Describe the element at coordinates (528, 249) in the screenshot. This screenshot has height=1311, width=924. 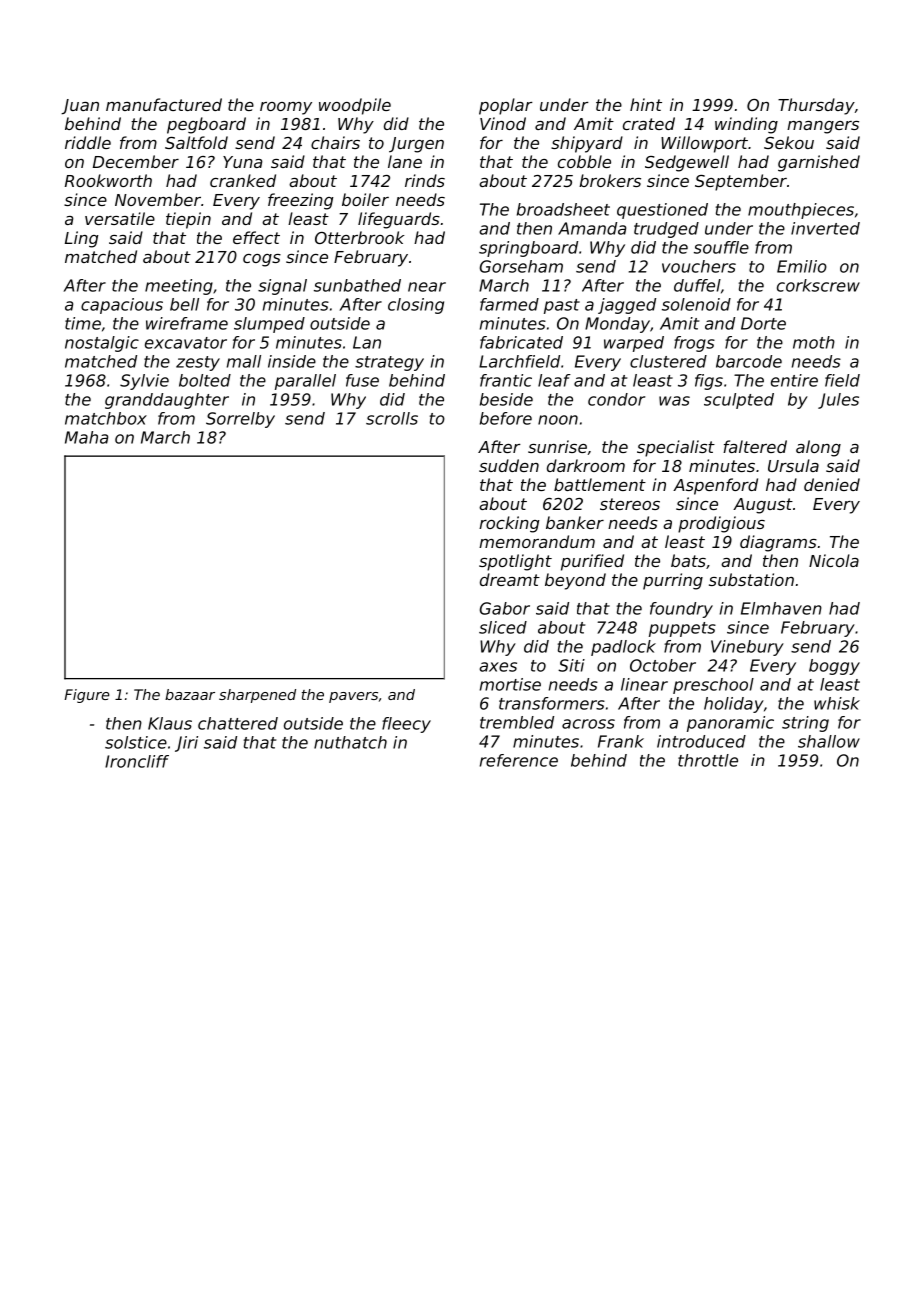
I see `springboard` at that location.
